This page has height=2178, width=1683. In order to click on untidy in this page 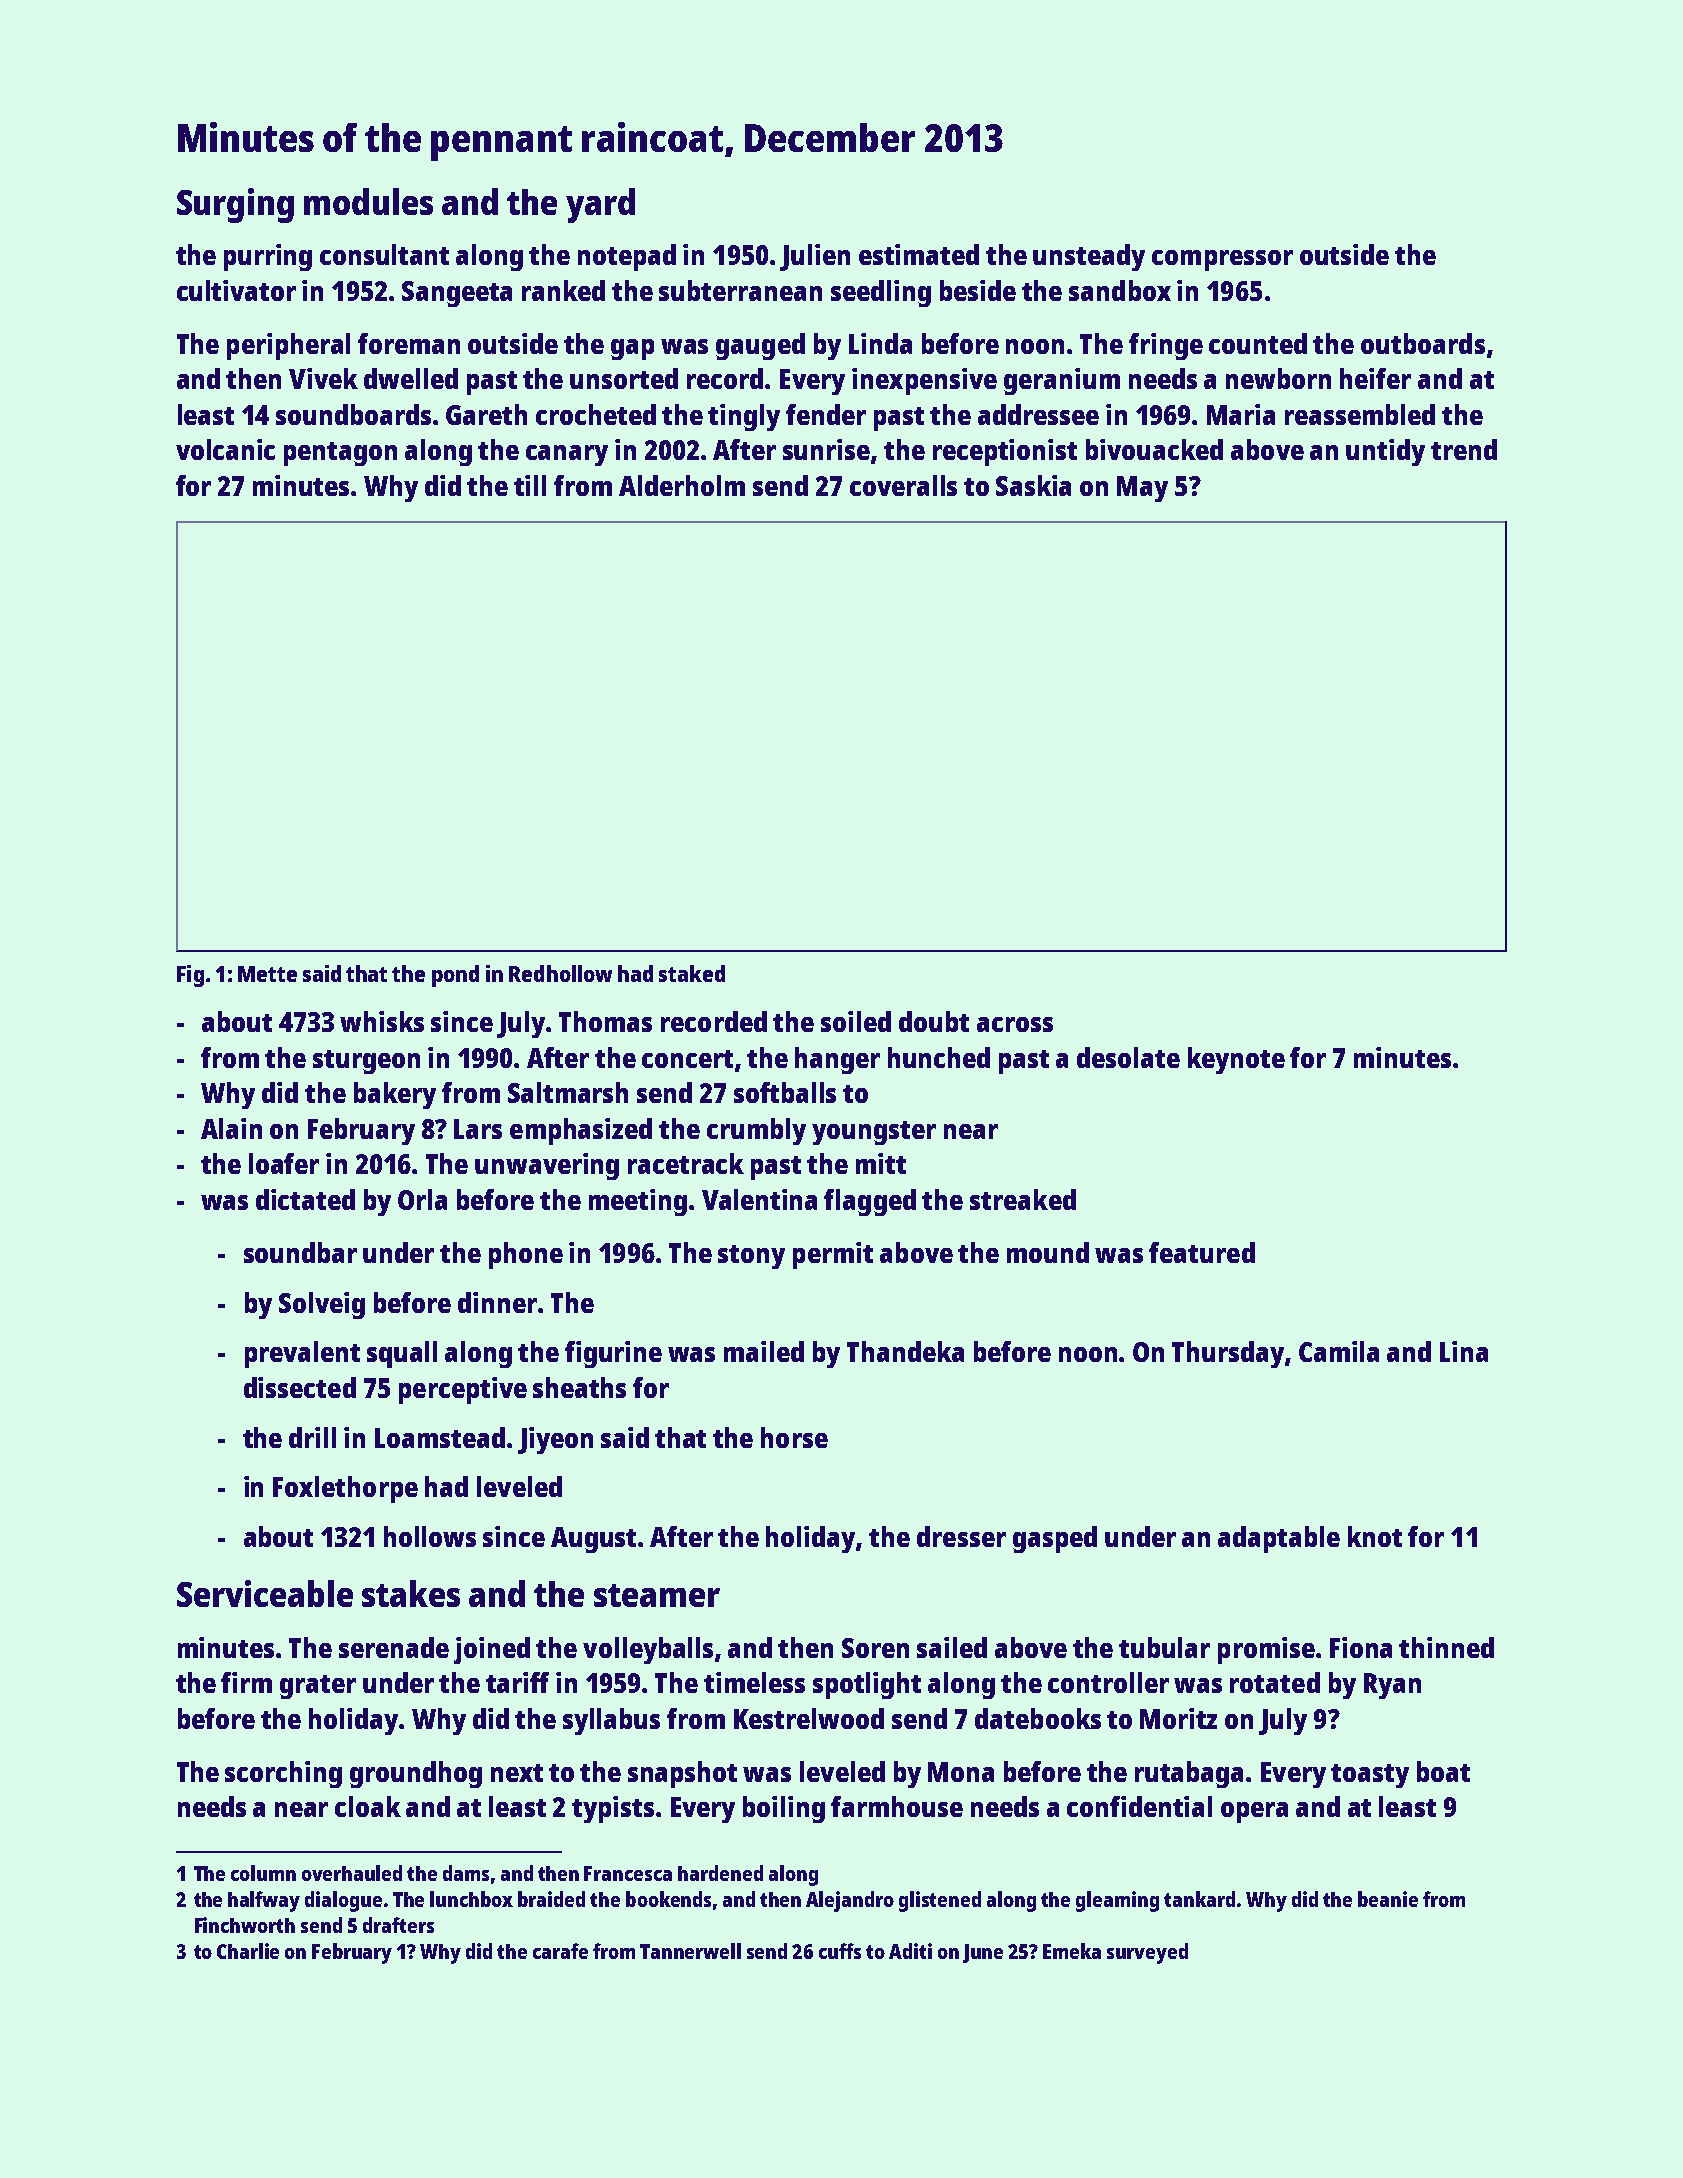, I will do `click(1385, 452)`.
